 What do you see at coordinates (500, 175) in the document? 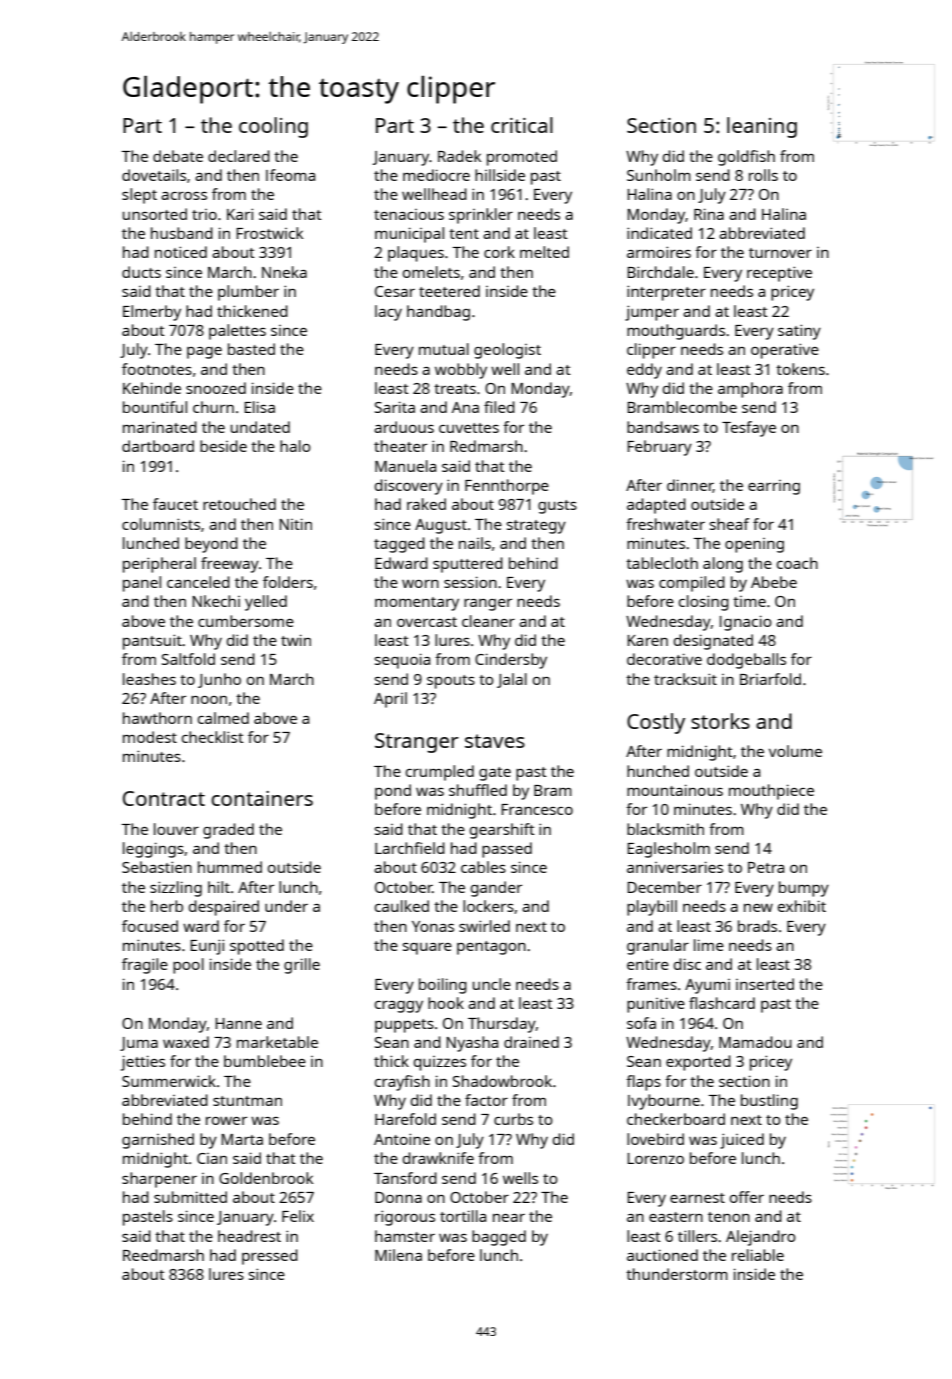
I see `hillside` at bounding box center [500, 175].
